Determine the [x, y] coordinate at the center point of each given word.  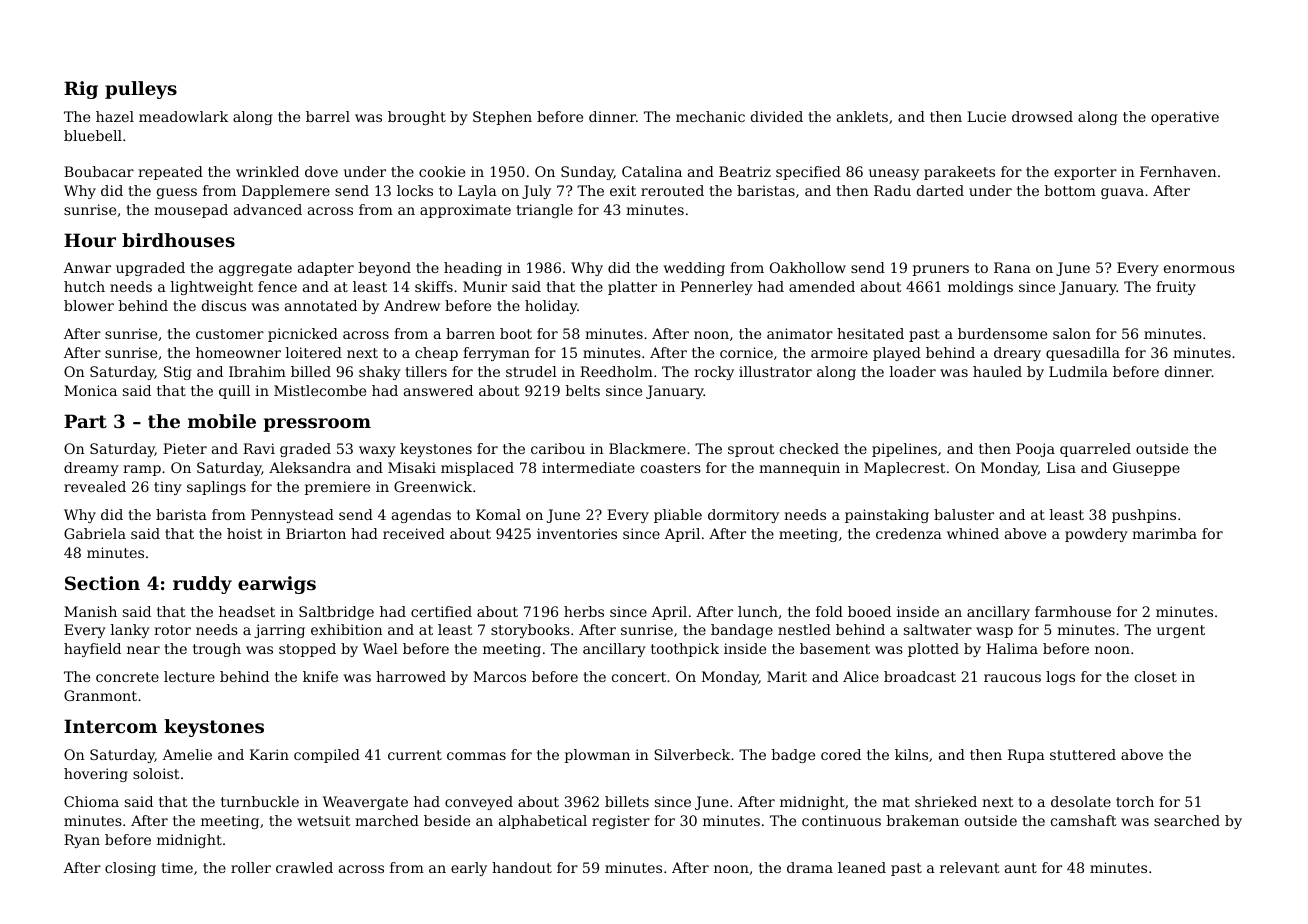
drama [810, 867]
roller [251, 867]
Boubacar [99, 171]
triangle [544, 211]
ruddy [202, 585]
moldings [980, 288]
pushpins [1144, 516]
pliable [678, 516]
